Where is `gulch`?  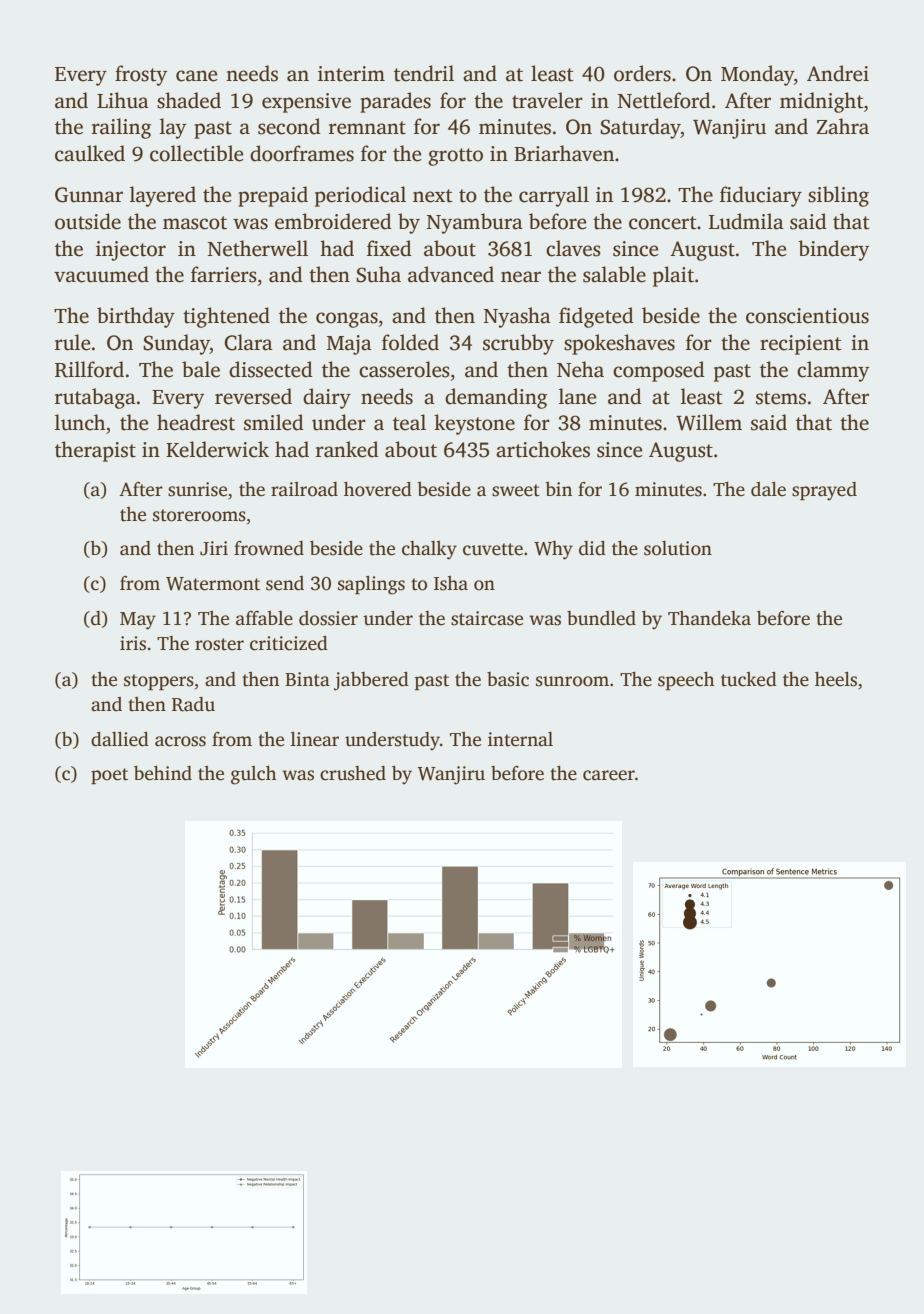
gulch is located at coordinates (254, 775).
